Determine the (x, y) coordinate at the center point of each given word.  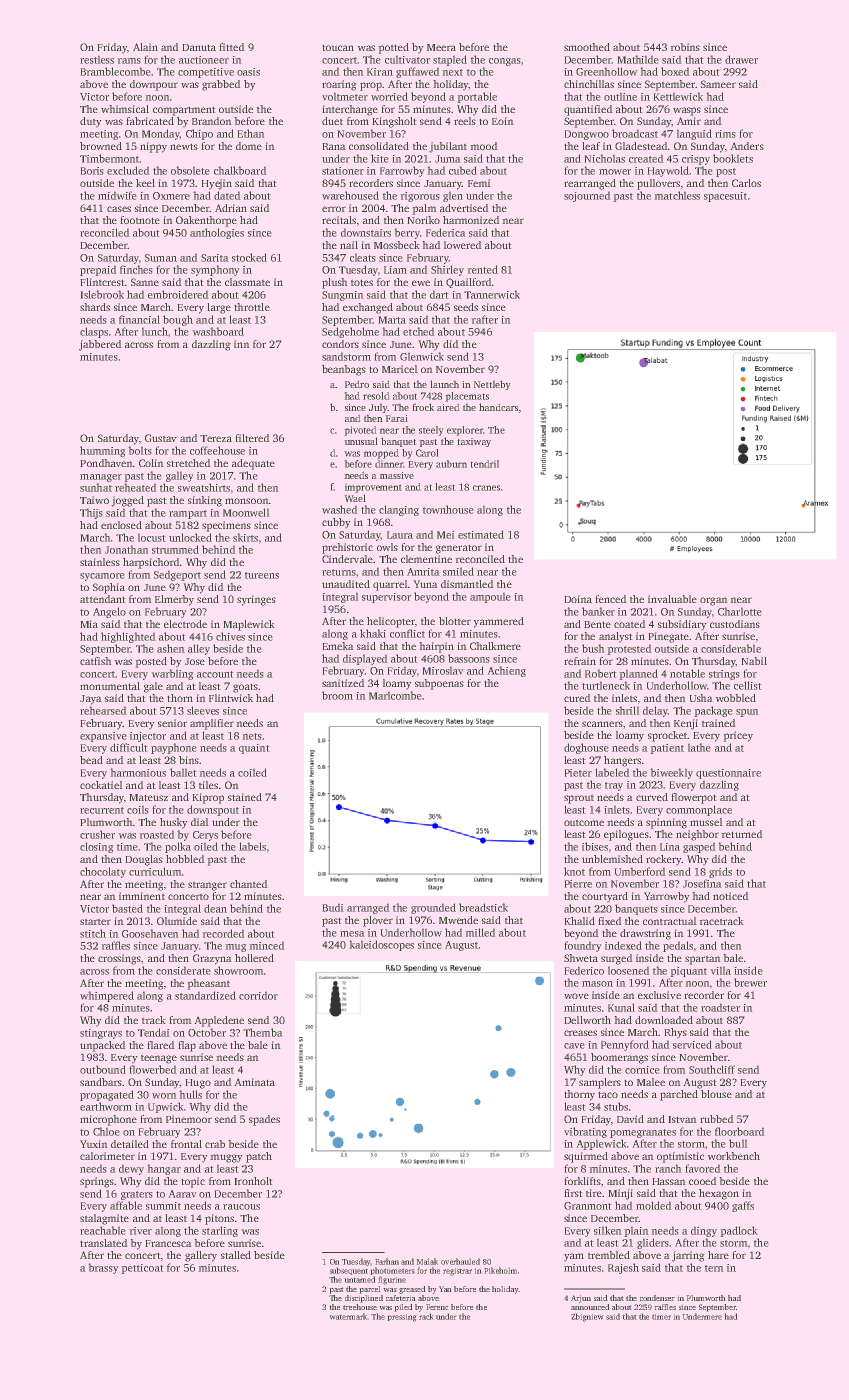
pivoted (360, 431)
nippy (153, 147)
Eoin (502, 121)
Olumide (177, 921)
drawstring (645, 934)
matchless (677, 195)
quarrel (390, 585)
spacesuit (725, 197)
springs (97, 1182)
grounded (433, 908)
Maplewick (249, 625)
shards (95, 307)
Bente (598, 624)
